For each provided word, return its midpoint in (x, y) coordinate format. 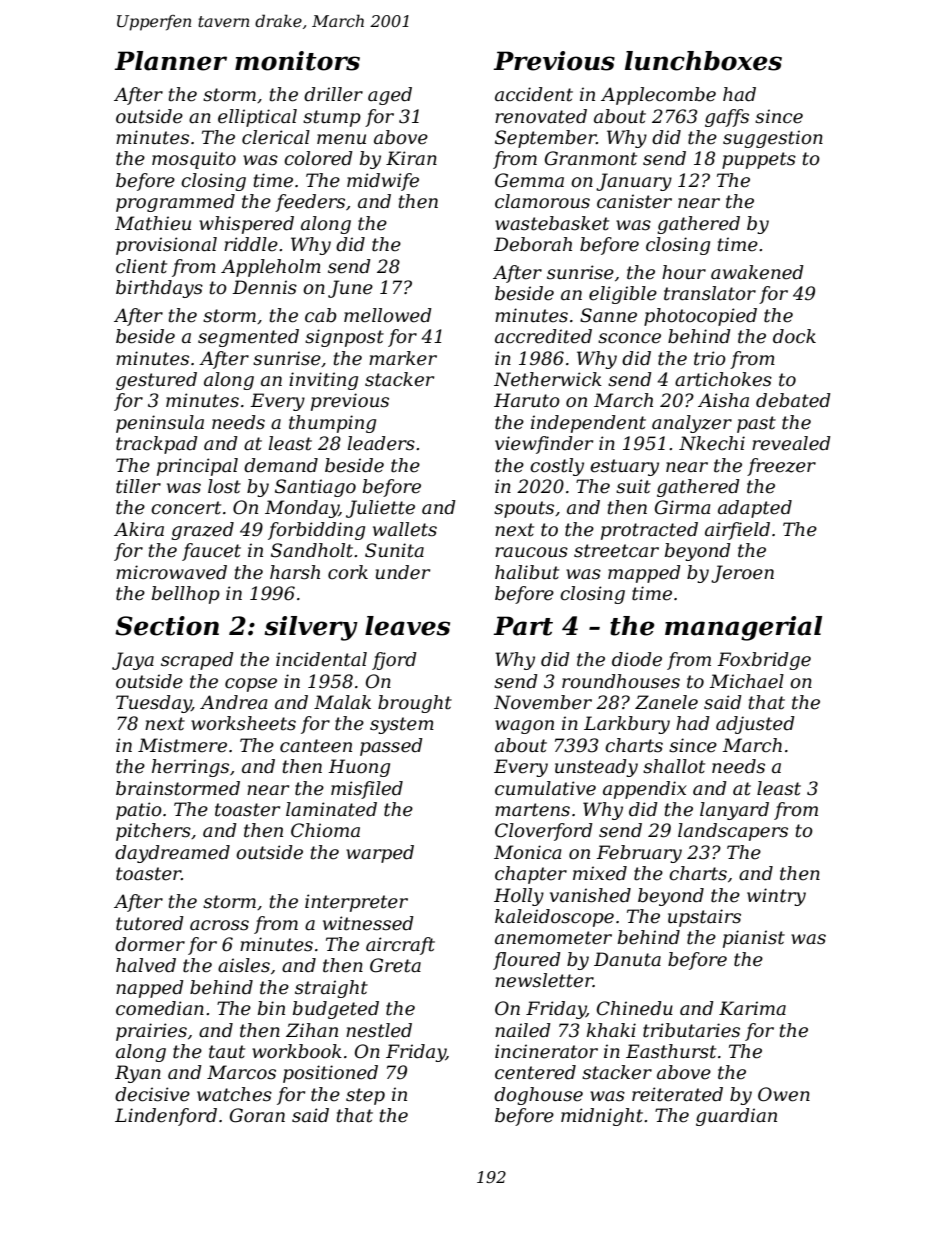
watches (234, 1094)
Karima (752, 1008)
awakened (757, 272)
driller (333, 94)
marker (403, 358)
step (365, 1096)
